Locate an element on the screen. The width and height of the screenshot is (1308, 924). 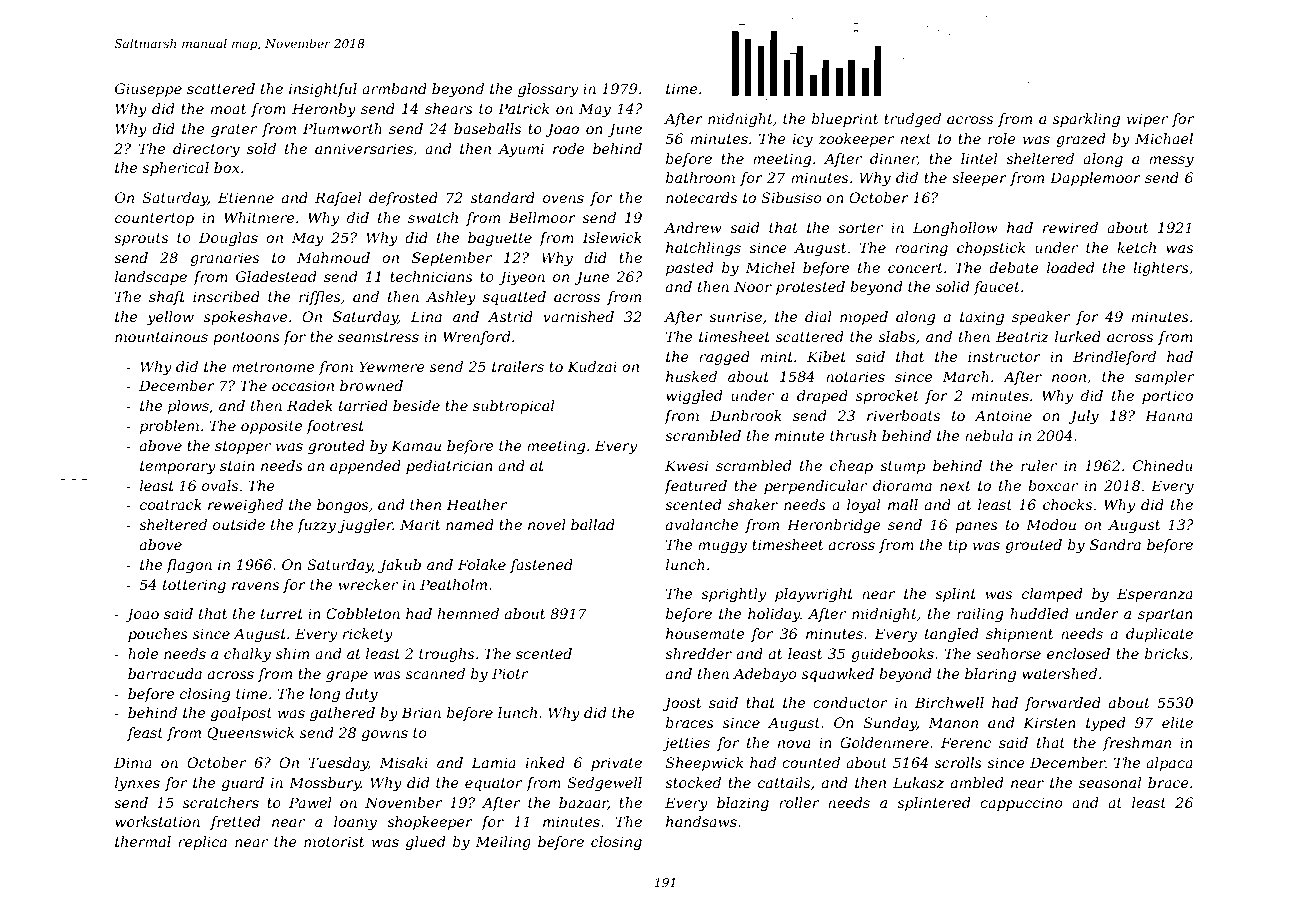
moat is located at coordinates (228, 109).
